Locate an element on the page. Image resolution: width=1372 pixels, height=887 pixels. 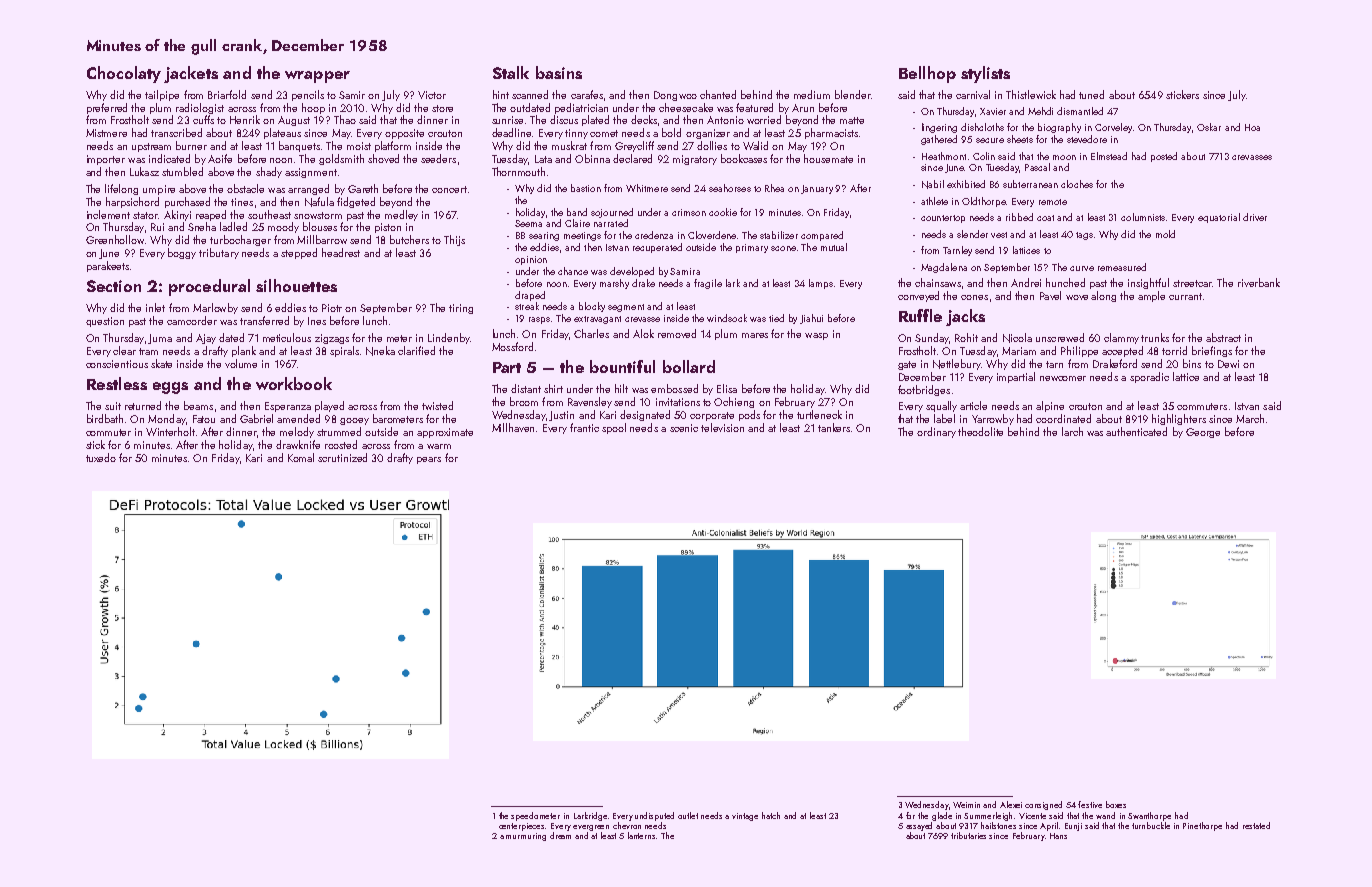
pharmacists is located at coordinates (831, 133).
